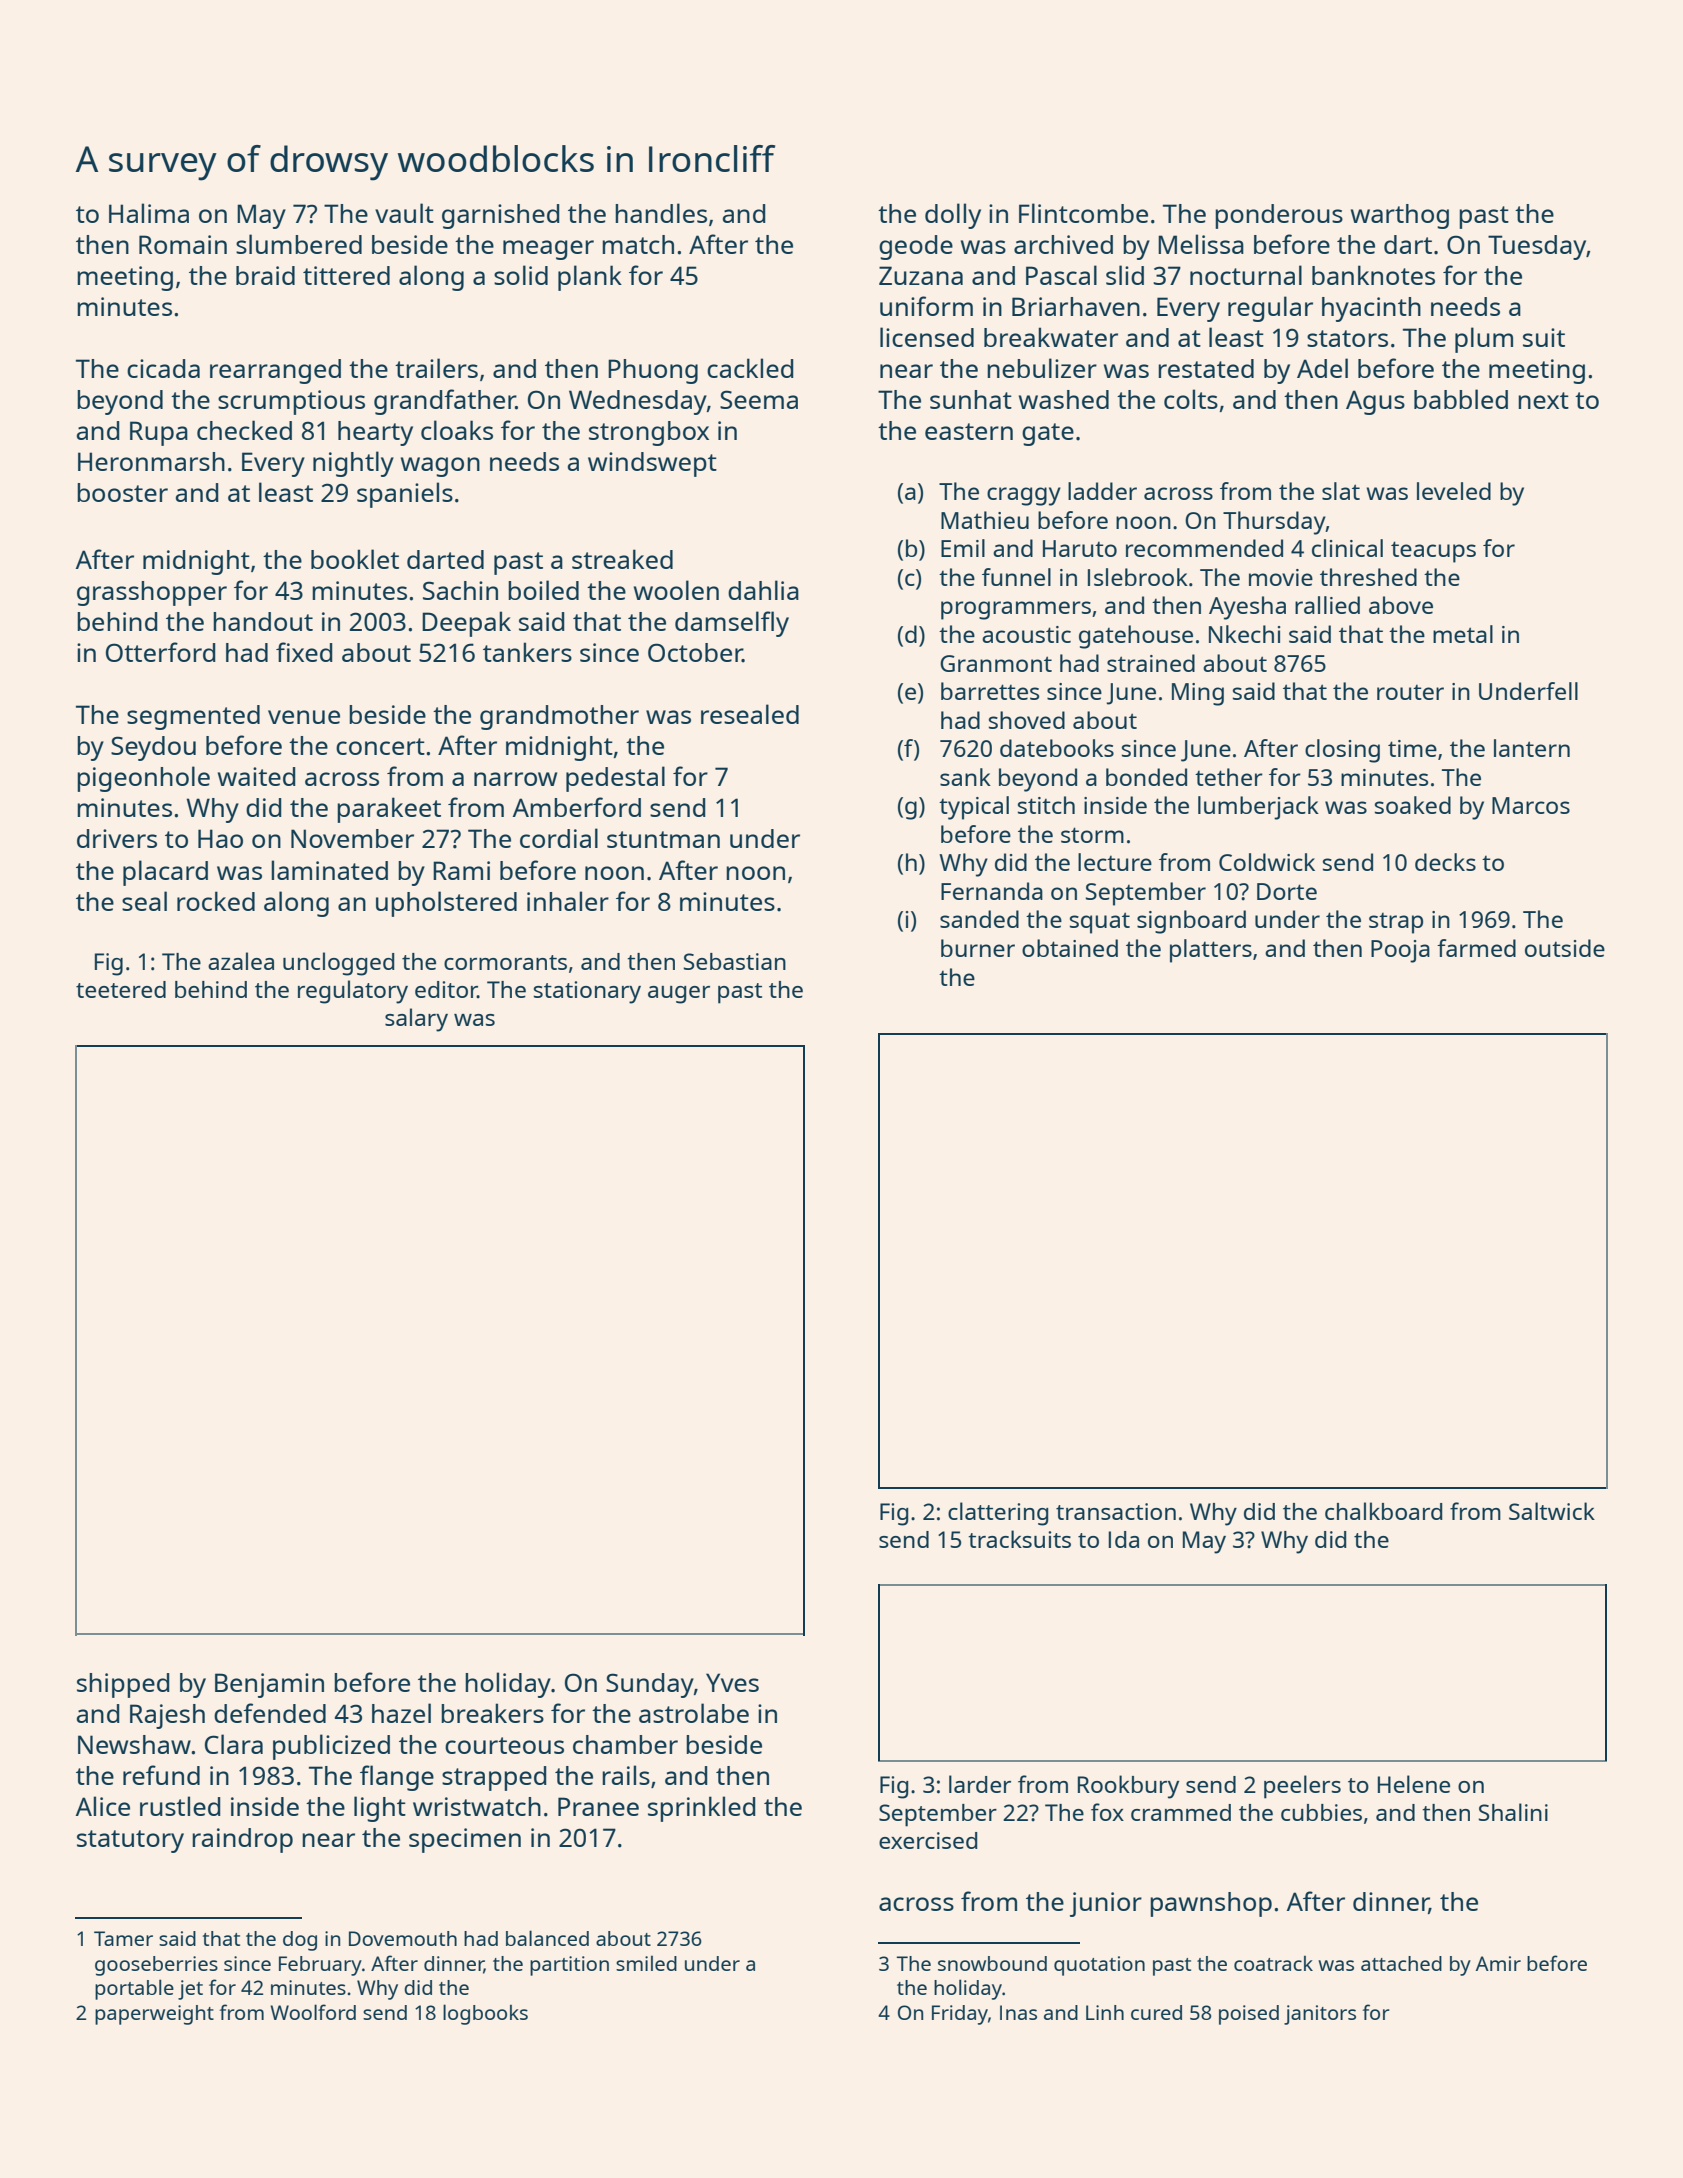  What do you see at coordinates (732, 624) in the page?
I see `damselfly` at bounding box center [732, 624].
